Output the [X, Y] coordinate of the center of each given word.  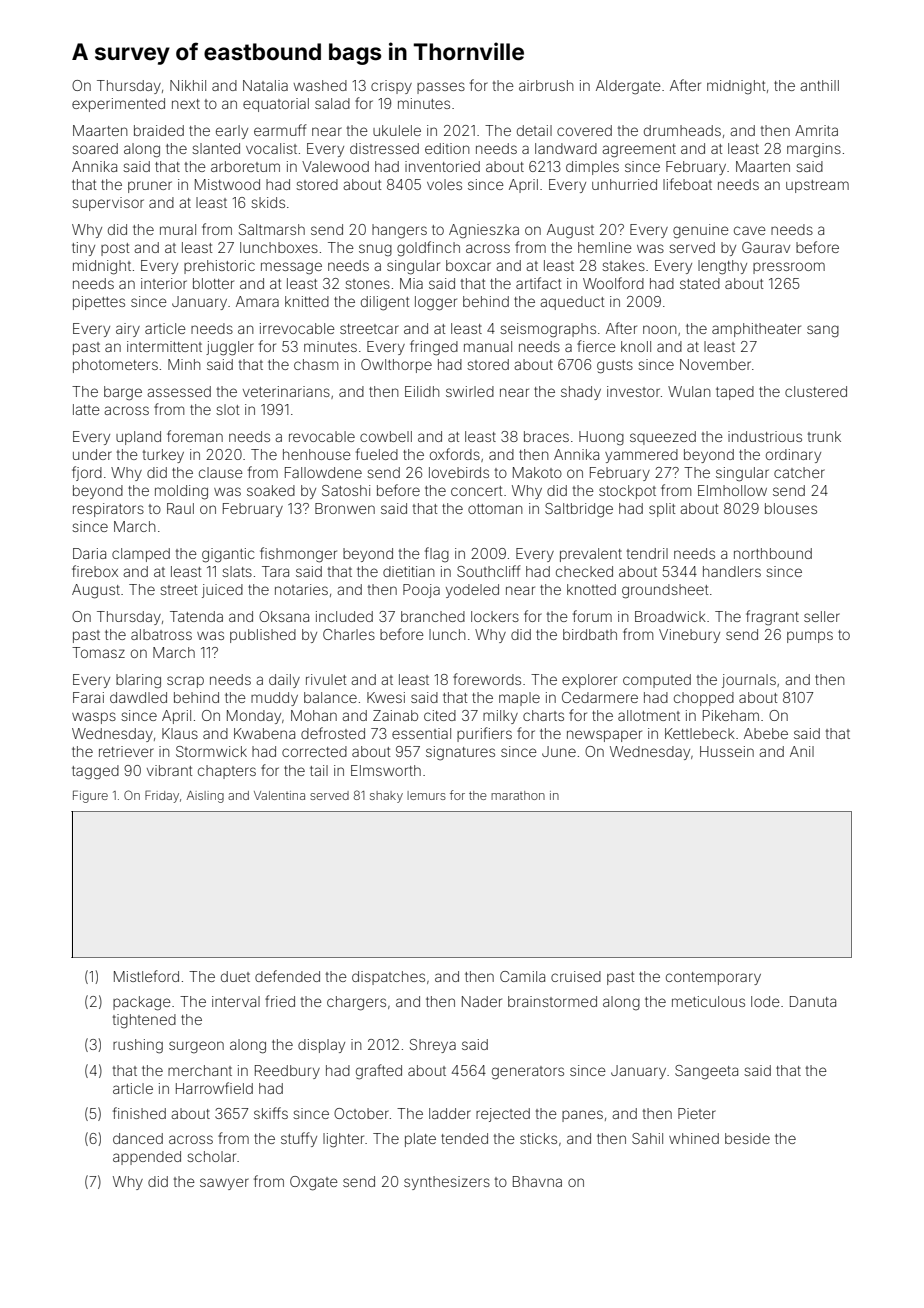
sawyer [224, 1184]
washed [320, 85]
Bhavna [537, 1181]
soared [95, 148]
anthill [819, 85]
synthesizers [447, 1183]
